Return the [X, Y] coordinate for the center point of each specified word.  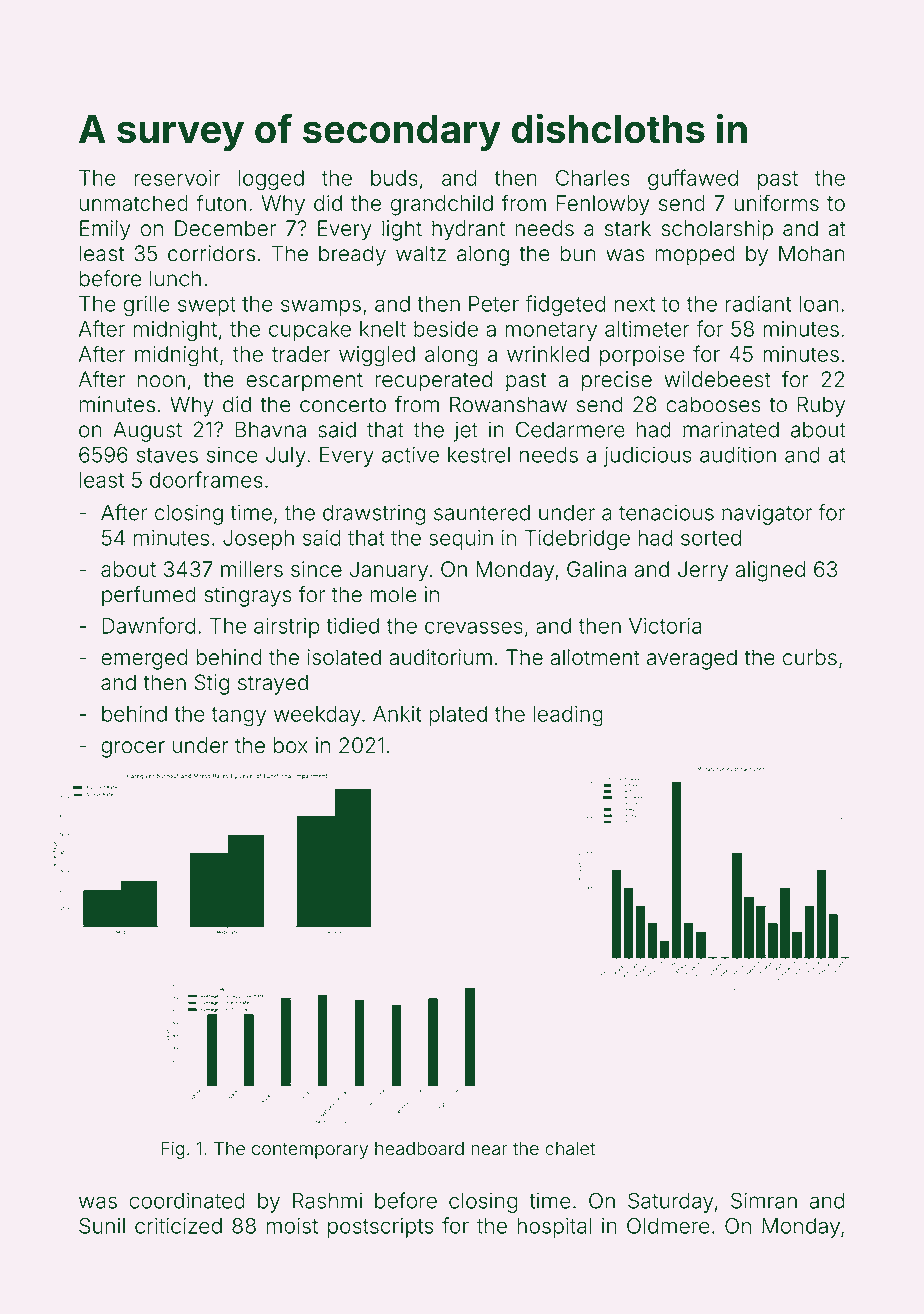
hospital [554, 1228]
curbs [810, 657]
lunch [175, 278]
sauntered [482, 513]
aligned [770, 571]
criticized [178, 1226]
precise [617, 381]
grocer [133, 749]
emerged [144, 659]
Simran [764, 1200]
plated [458, 716]
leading [568, 716]
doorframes [206, 479]
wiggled [377, 356]
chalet [570, 1149]
